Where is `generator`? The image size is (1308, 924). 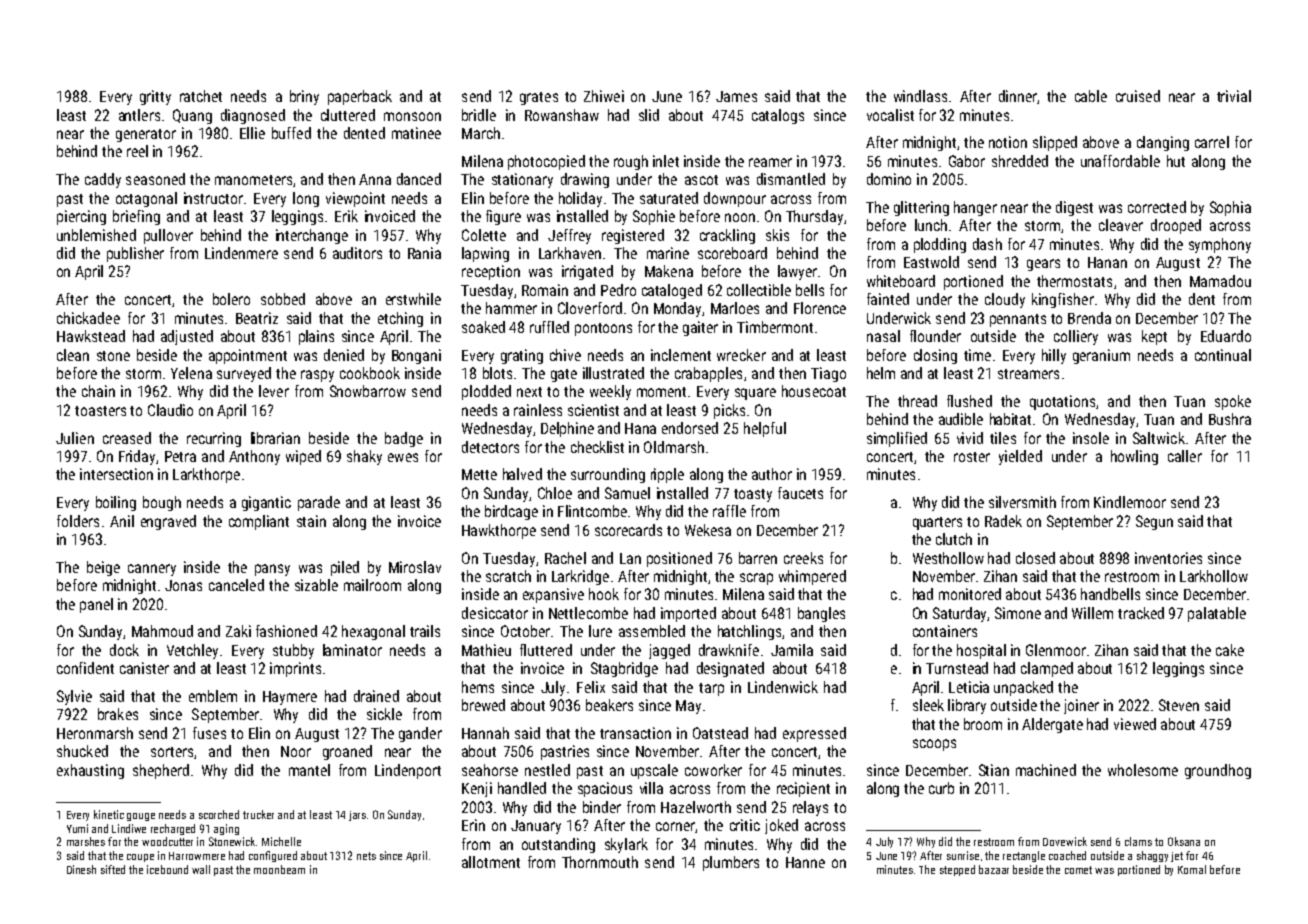
generator is located at coordinates (146, 135).
